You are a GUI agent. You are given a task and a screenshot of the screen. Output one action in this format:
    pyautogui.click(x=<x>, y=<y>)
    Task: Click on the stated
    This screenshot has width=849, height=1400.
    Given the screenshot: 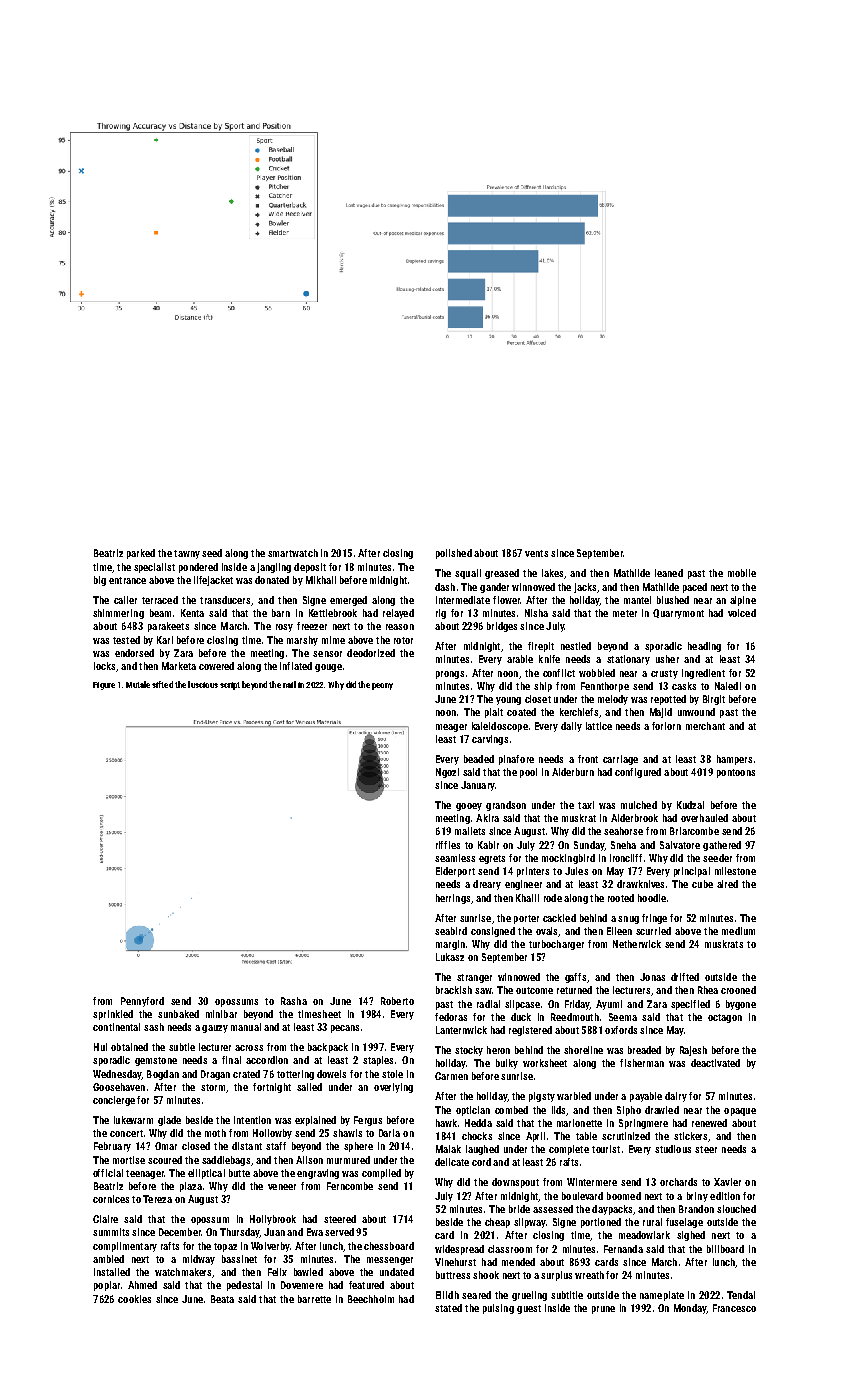 What is the action you would take?
    pyautogui.click(x=448, y=1308)
